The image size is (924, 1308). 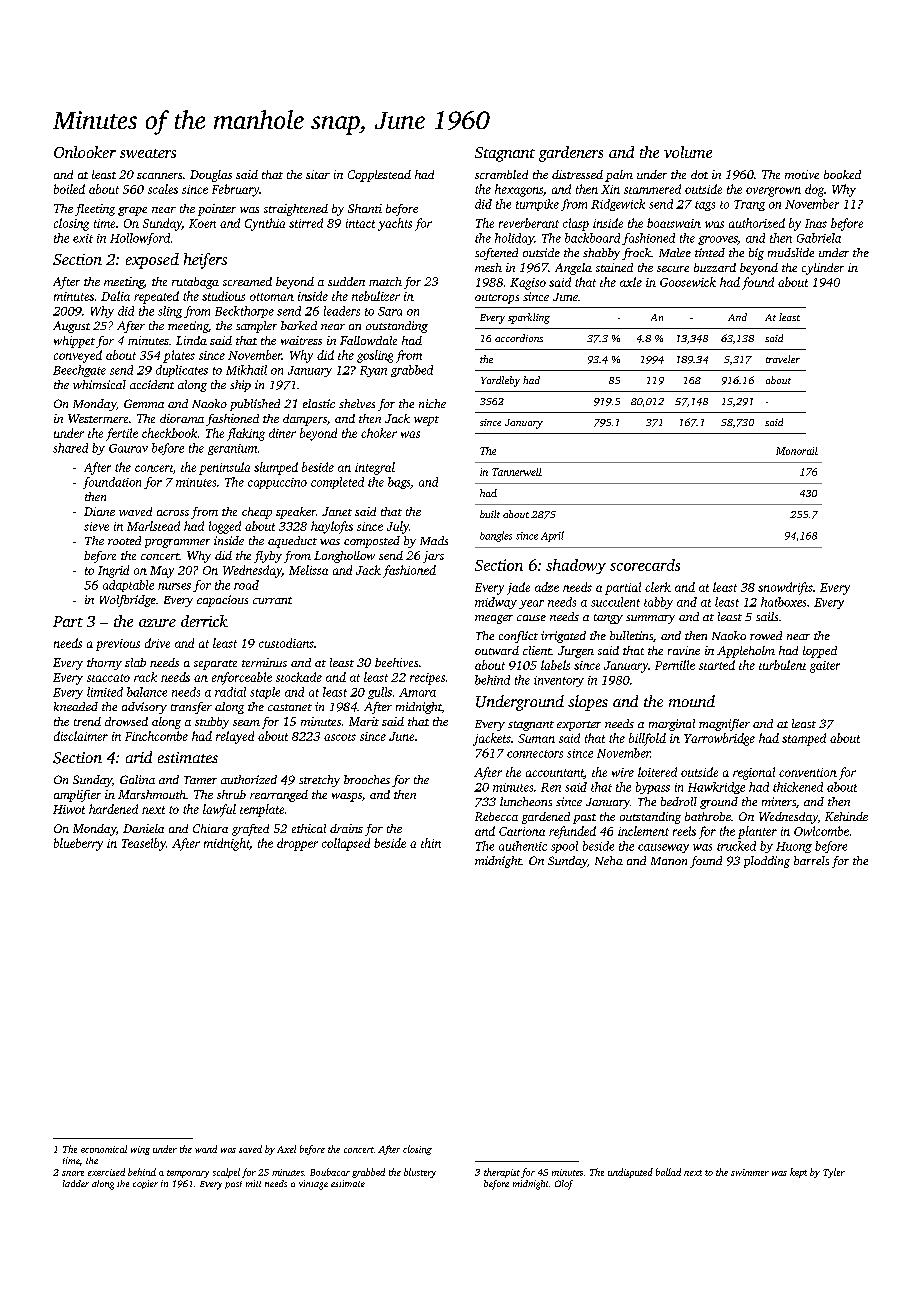 I want to click on turbulent, so click(x=782, y=665).
